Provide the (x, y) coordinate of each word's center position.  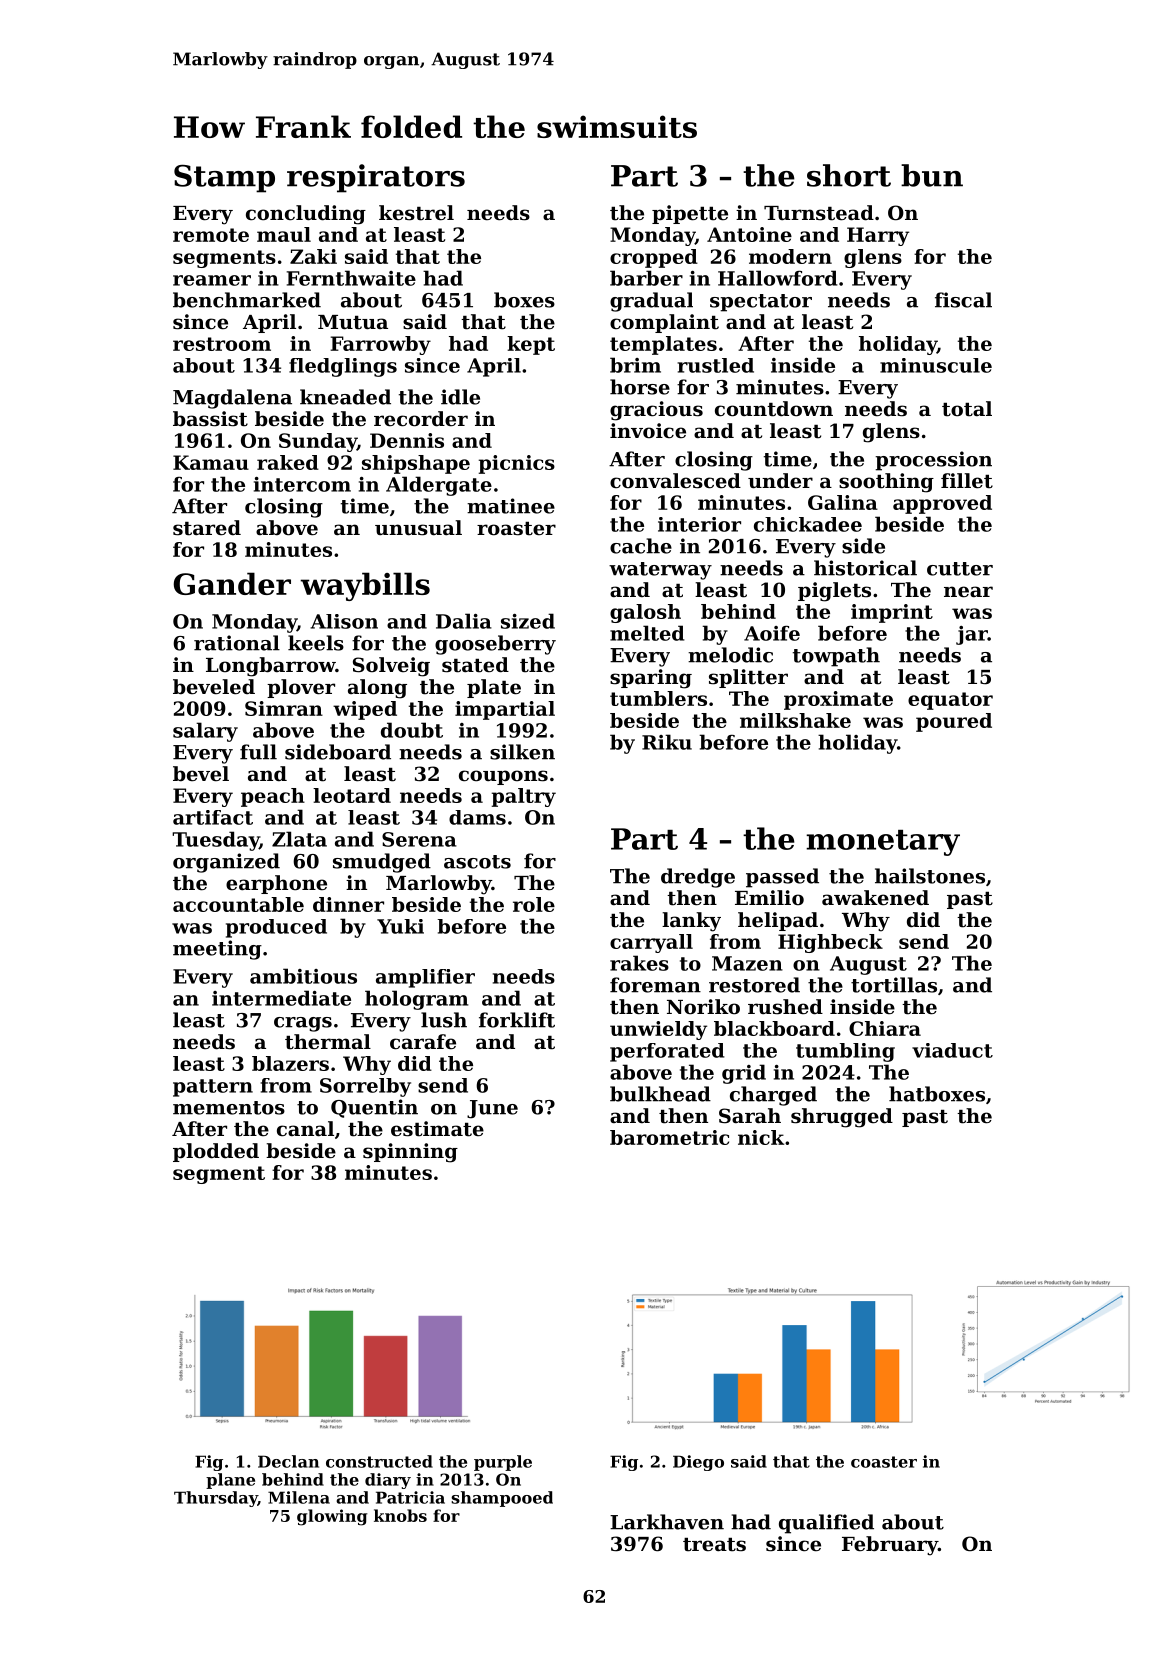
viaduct (952, 1050)
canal (305, 1129)
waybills (365, 586)
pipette (690, 214)
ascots (477, 862)
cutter (960, 569)
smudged (382, 863)
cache (641, 546)
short (849, 175)
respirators (376, 178)
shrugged (842, 1118)
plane (230, 1481)
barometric (669, 1137)
